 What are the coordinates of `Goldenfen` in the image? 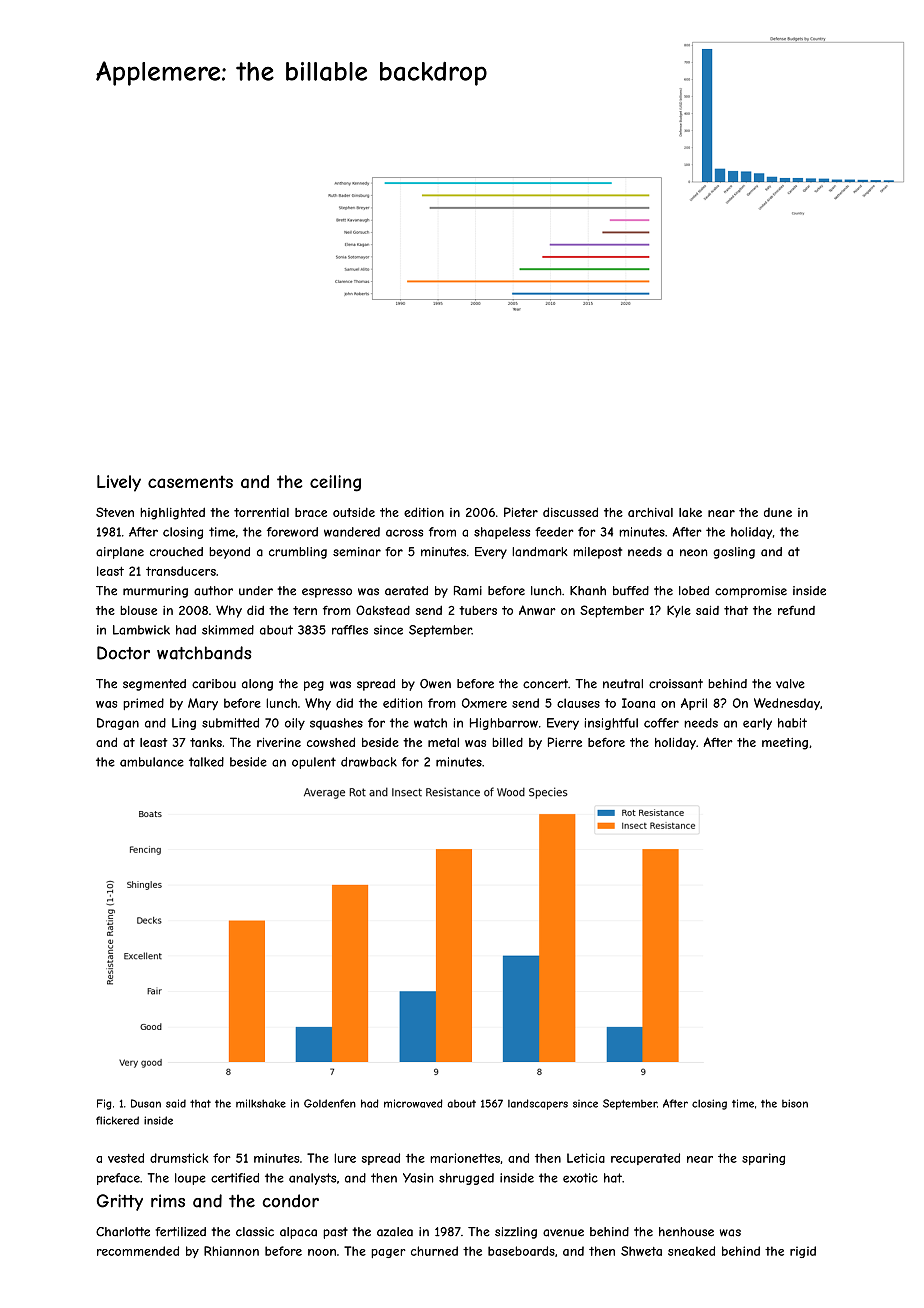 It's located at (330, 1103).
